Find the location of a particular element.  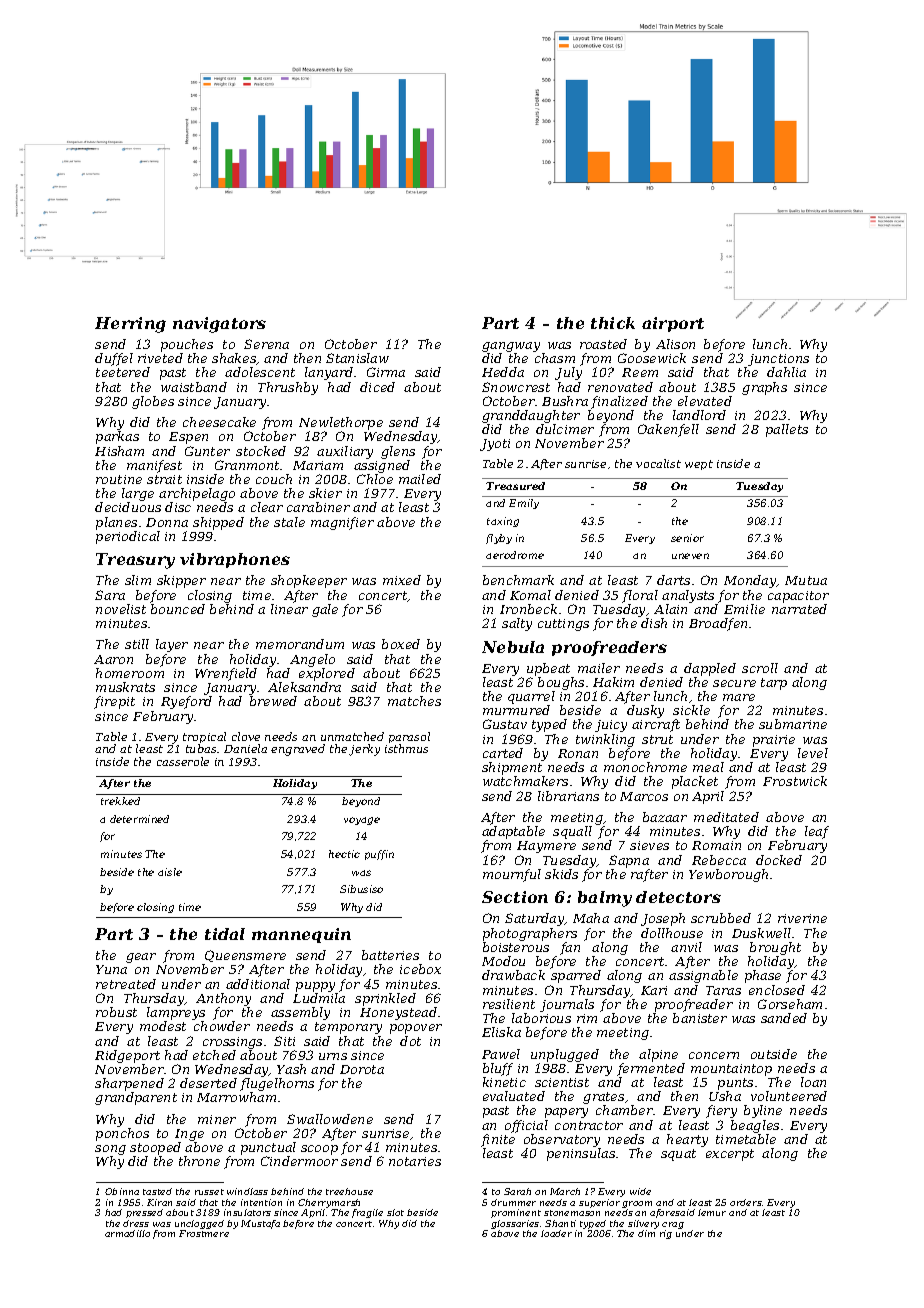

meditated is located at coordinates (726, 817).
